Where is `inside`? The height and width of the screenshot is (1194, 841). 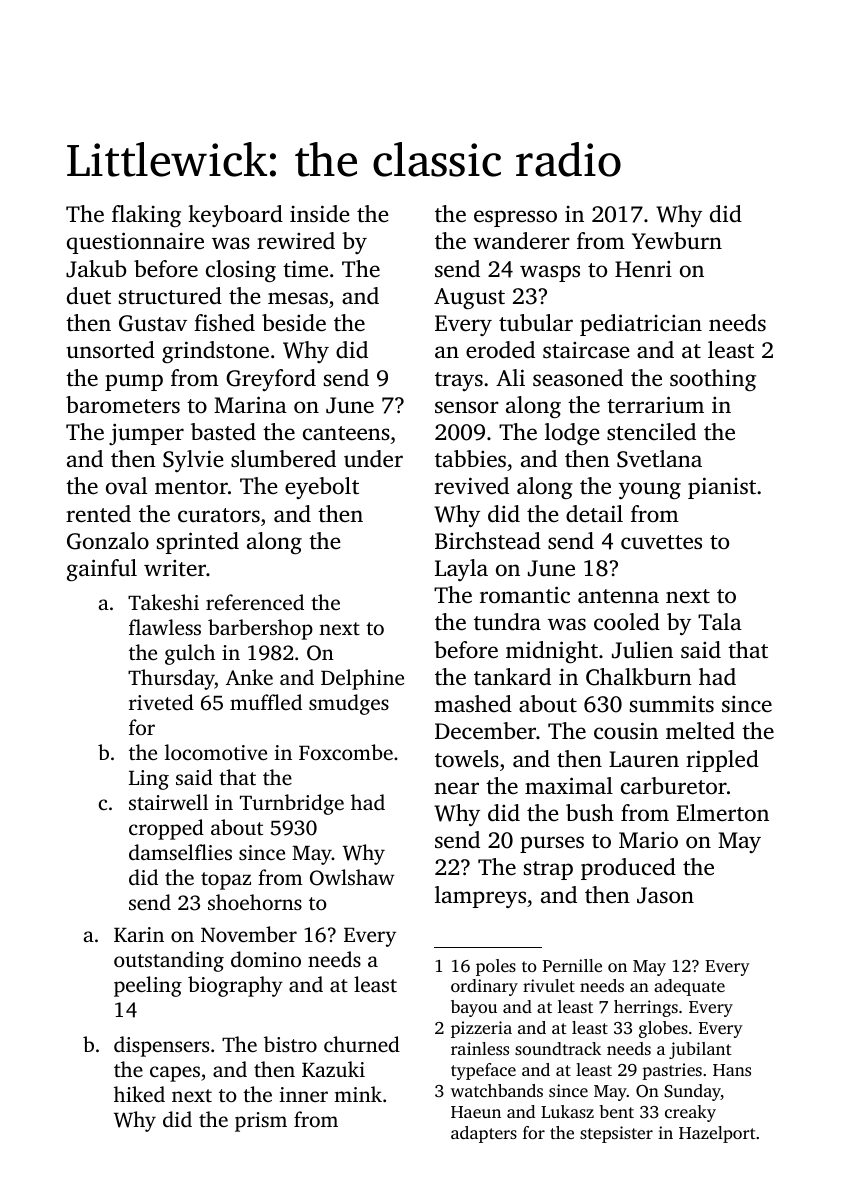 inside is located at coordinates (320, 214).
